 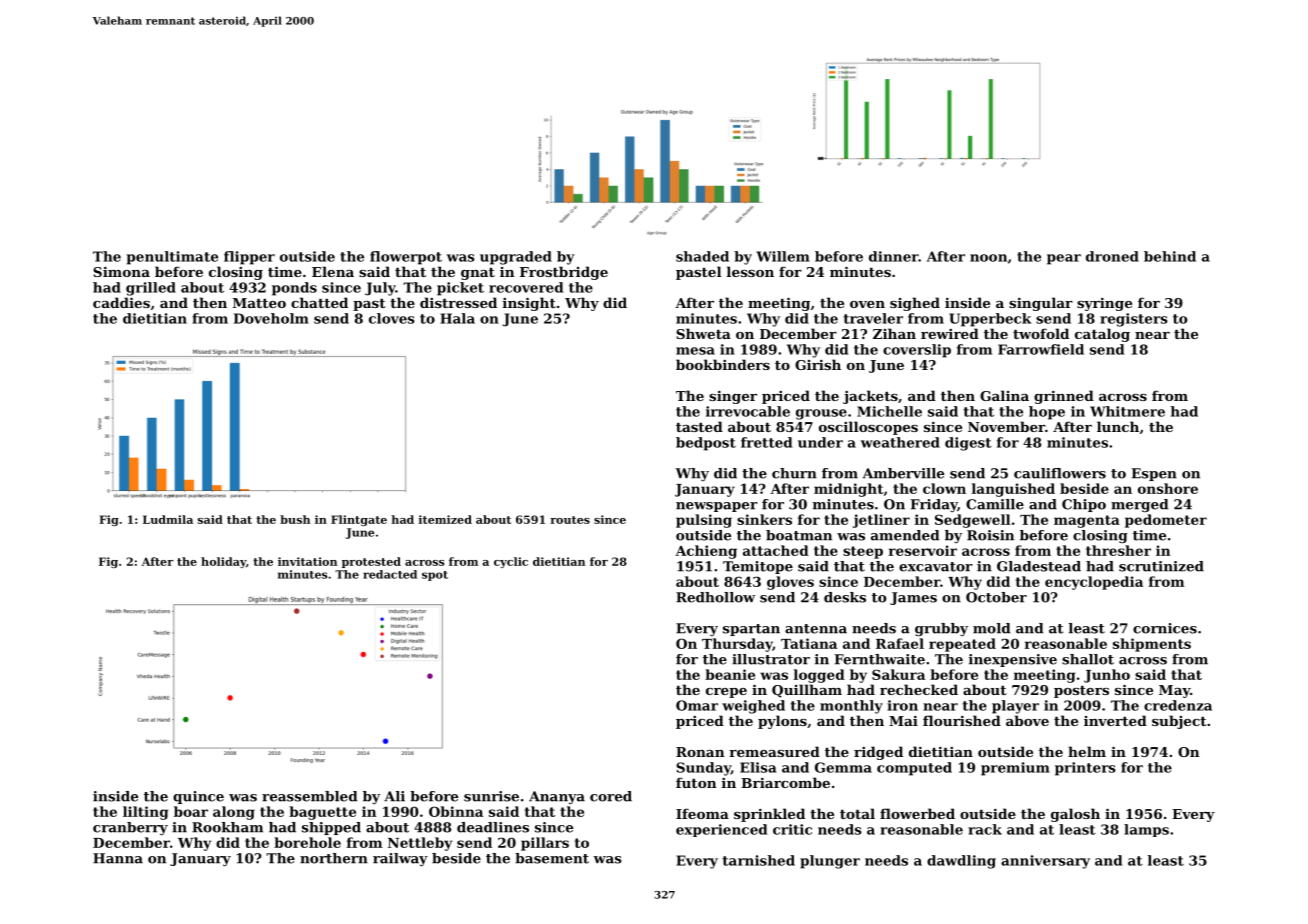 I want to click on upgraded, so click(x=516, y=258).
